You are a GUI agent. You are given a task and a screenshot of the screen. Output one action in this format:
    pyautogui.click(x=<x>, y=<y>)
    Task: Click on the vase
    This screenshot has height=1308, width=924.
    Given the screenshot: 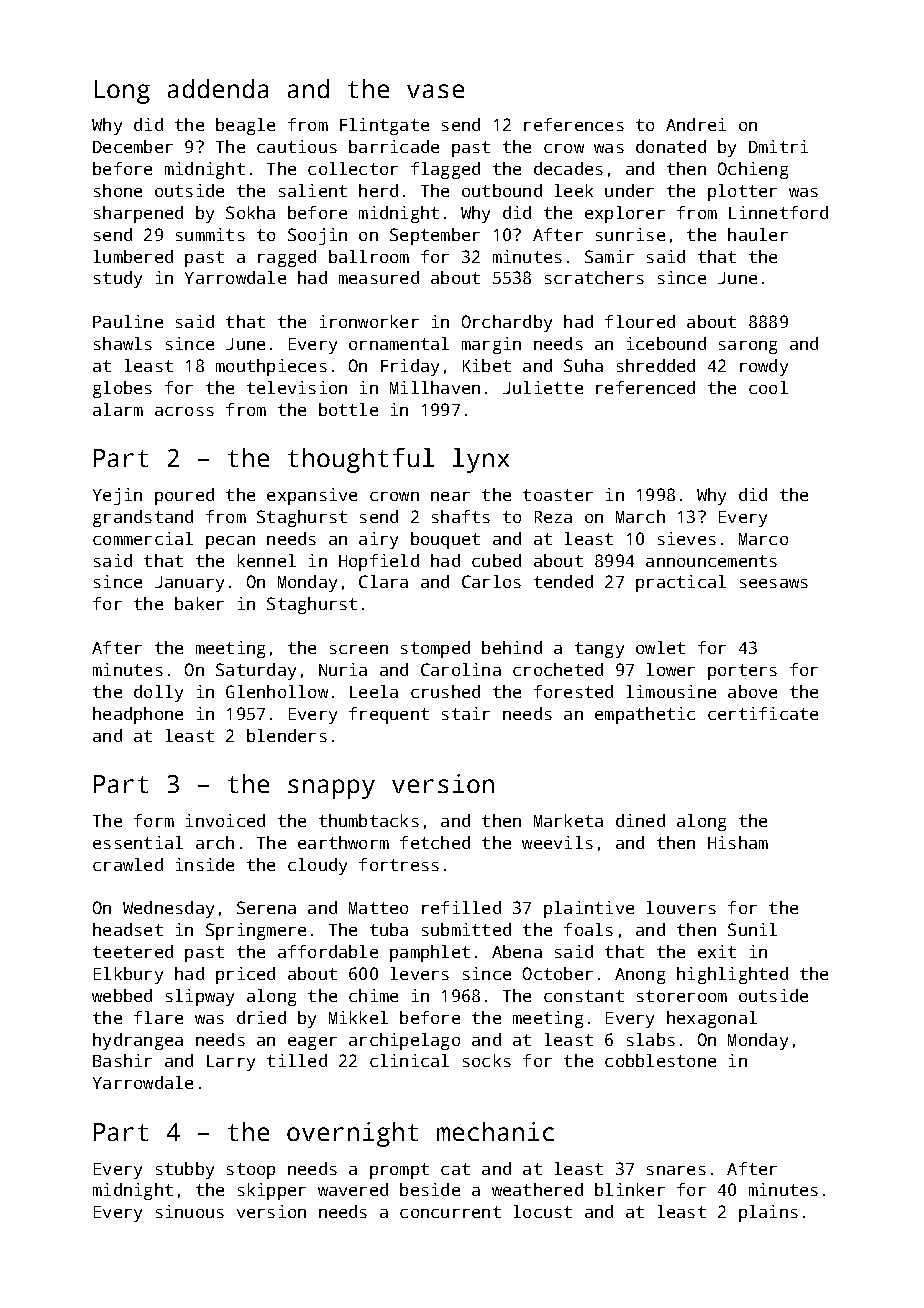 What is the action you would take?
    pyautogui.click(x=435, y=91)
